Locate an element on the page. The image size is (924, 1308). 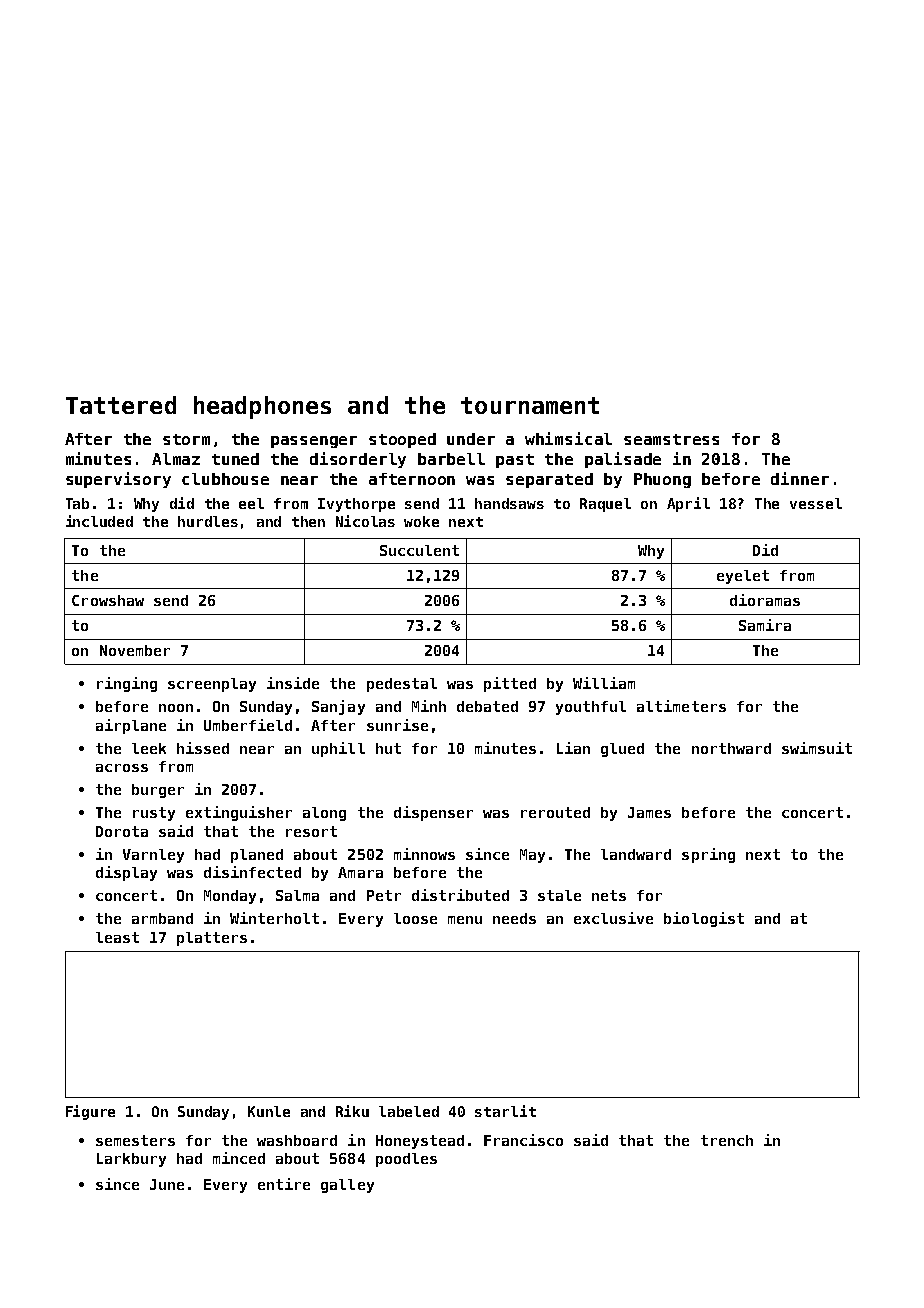
swimsuit is located at coordinates (817, 748).
